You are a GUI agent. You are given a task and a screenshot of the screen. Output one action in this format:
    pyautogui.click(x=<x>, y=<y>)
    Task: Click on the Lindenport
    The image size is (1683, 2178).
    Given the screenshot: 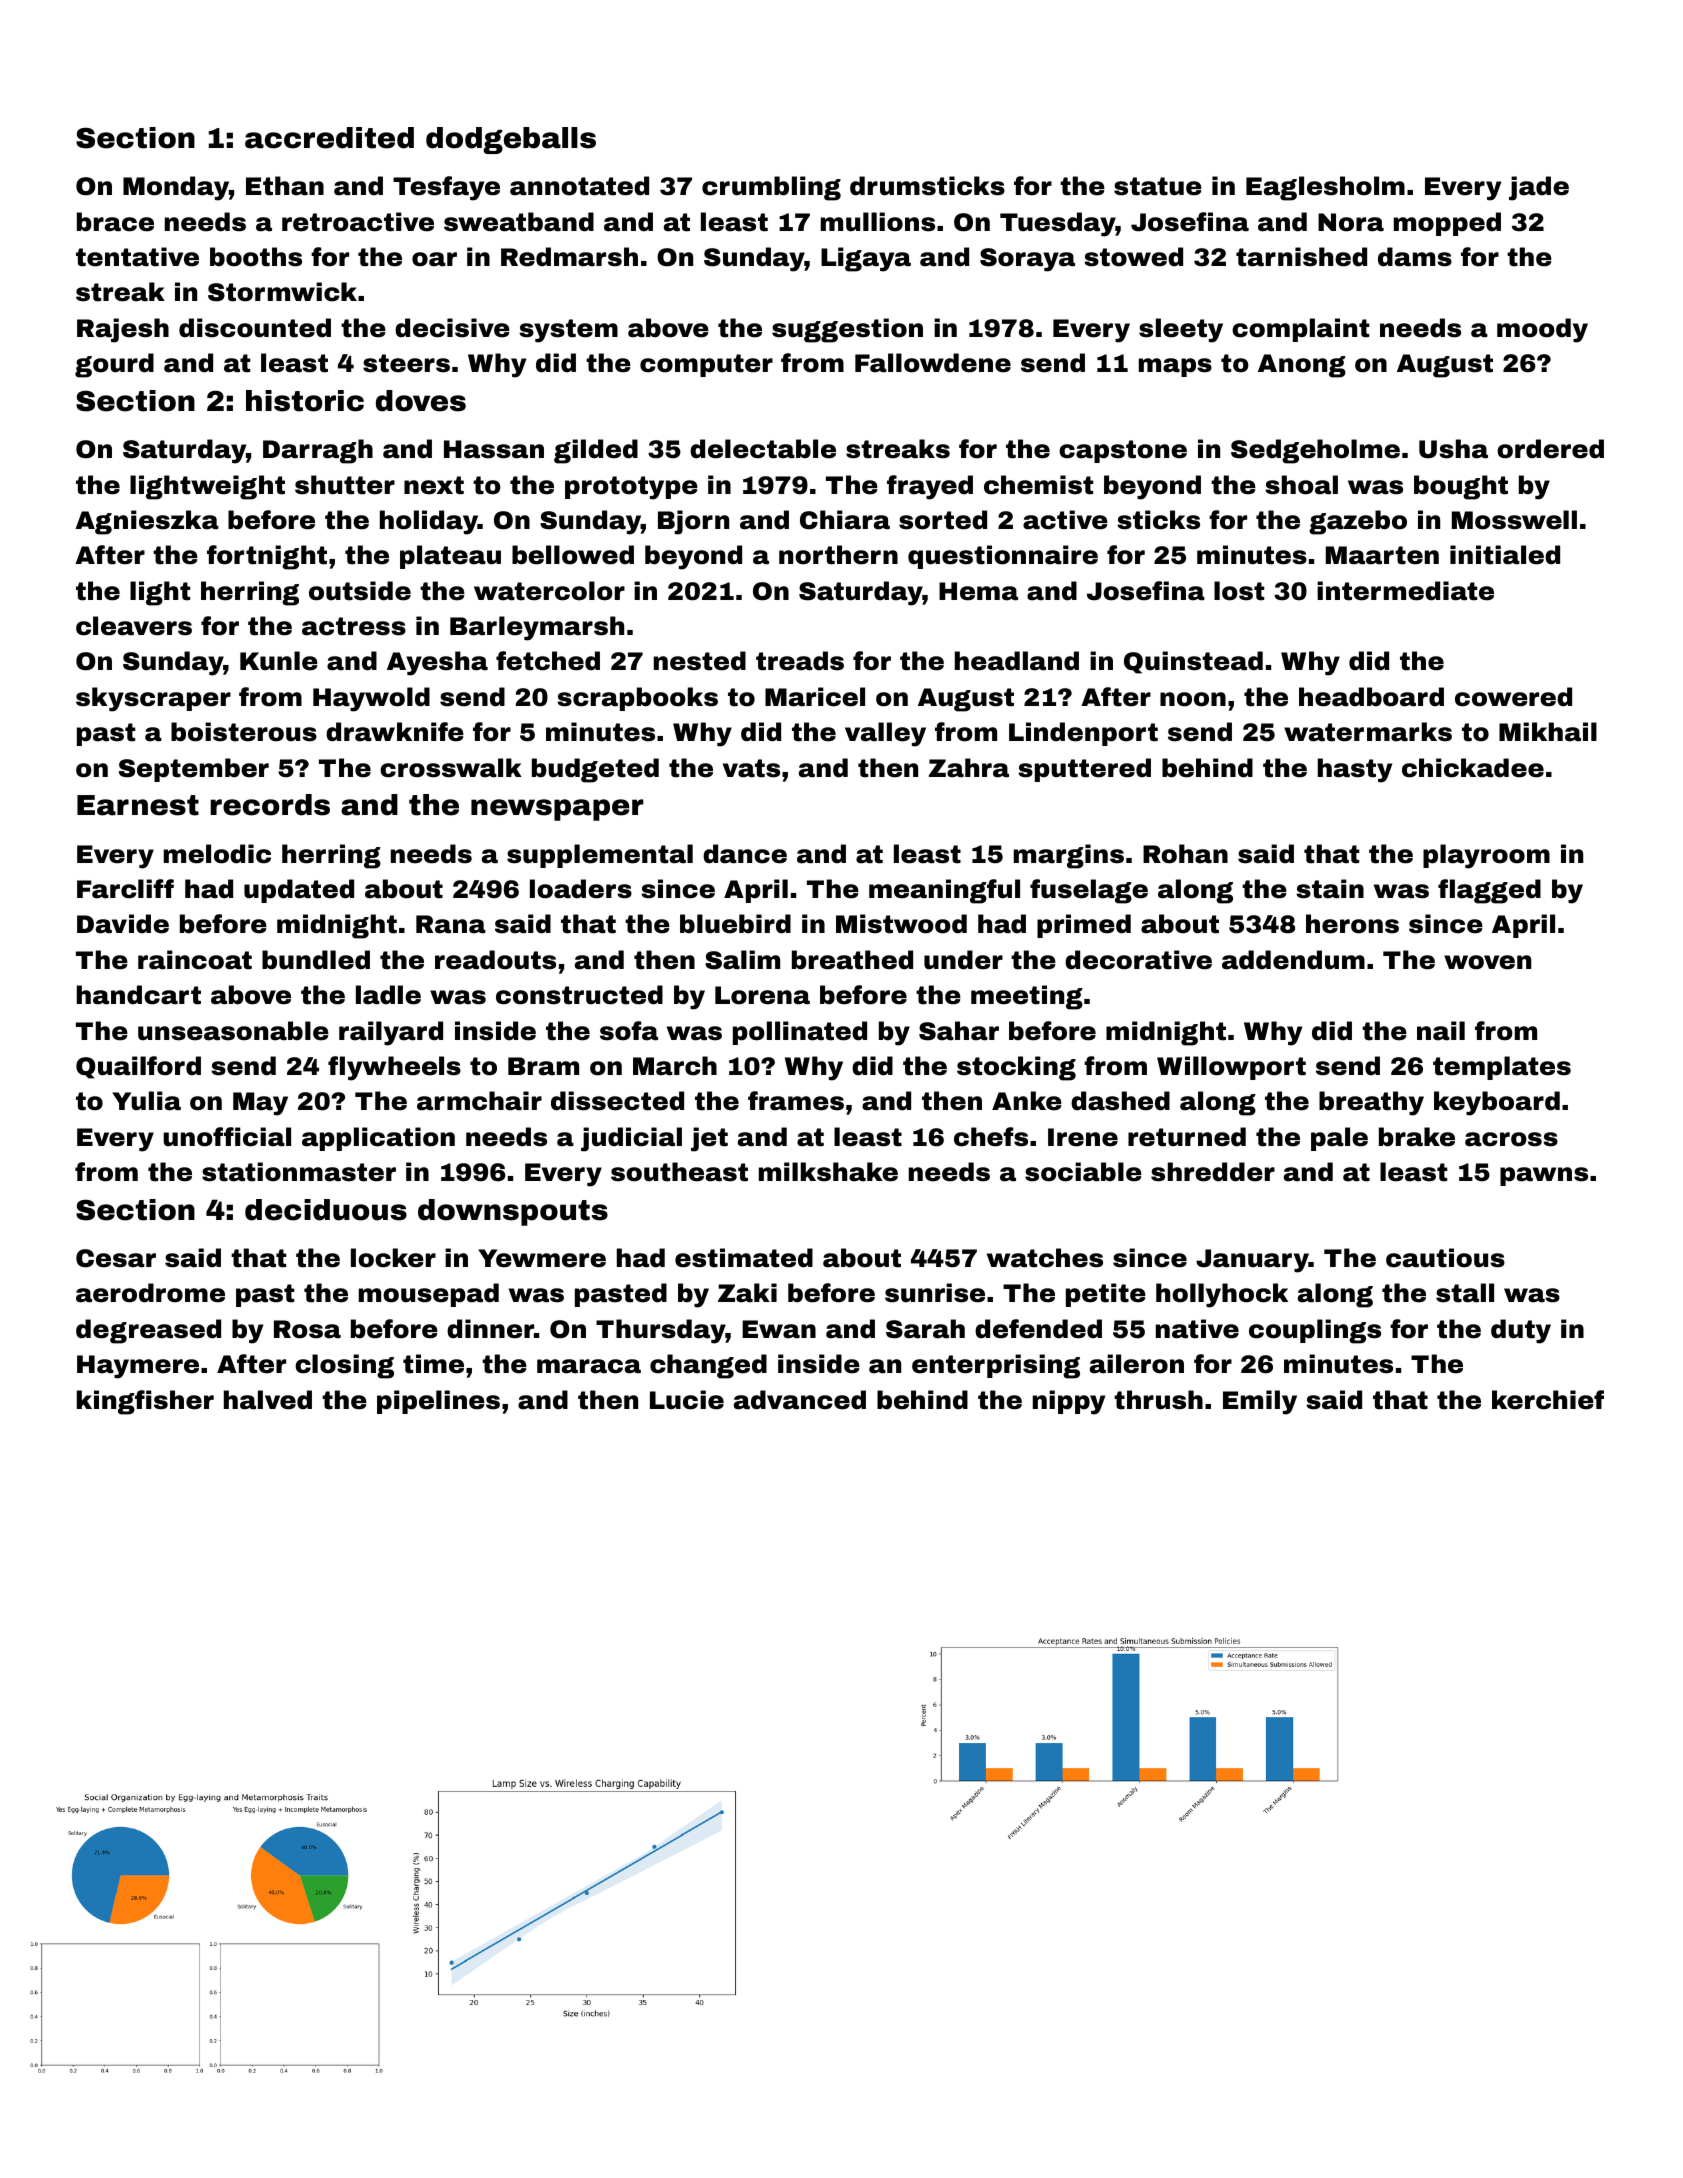 What is the action you would take?
    pyautogui.click(x=1083, y=734)
